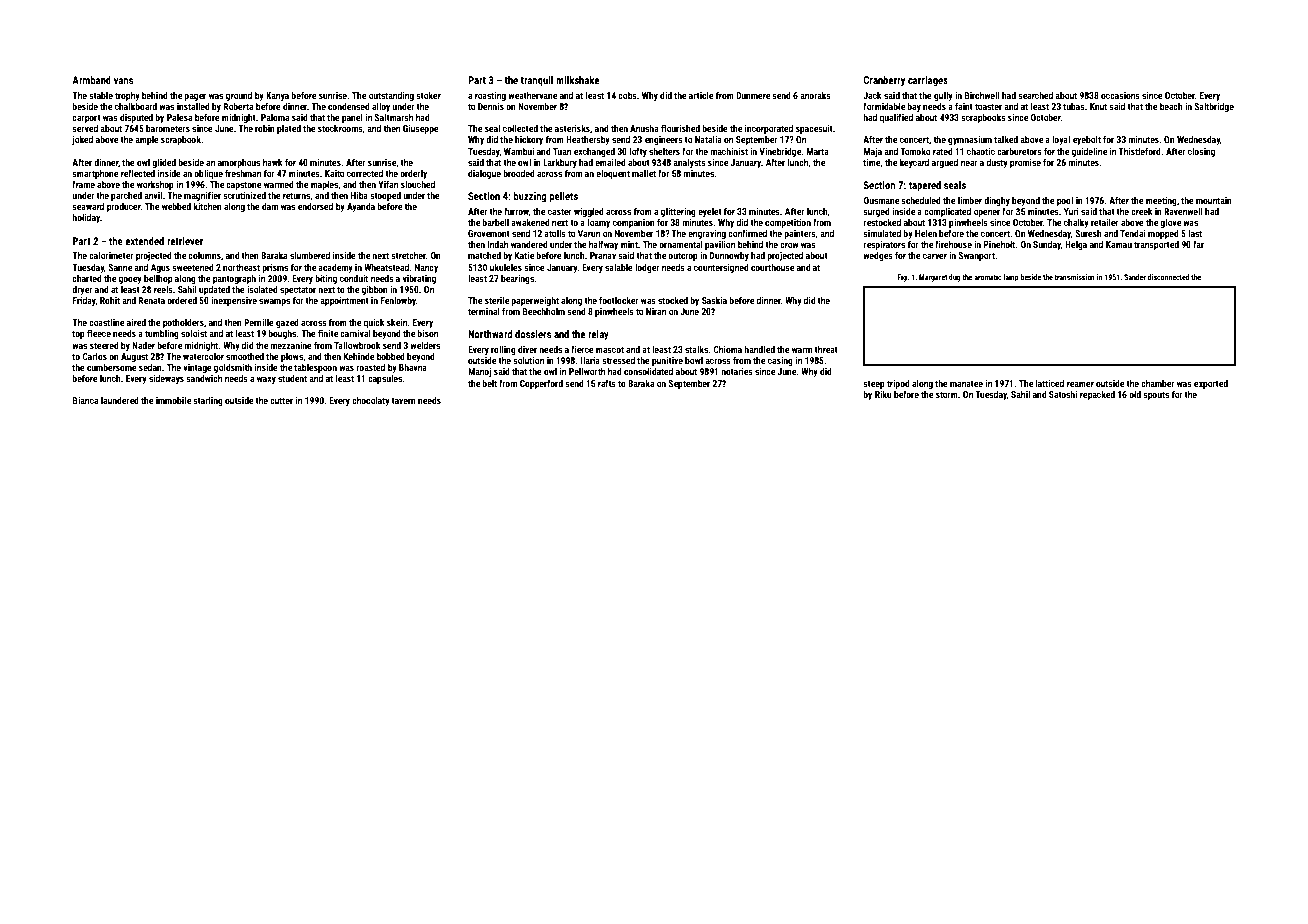  I want to click on firehouse, so click(953, 244).
